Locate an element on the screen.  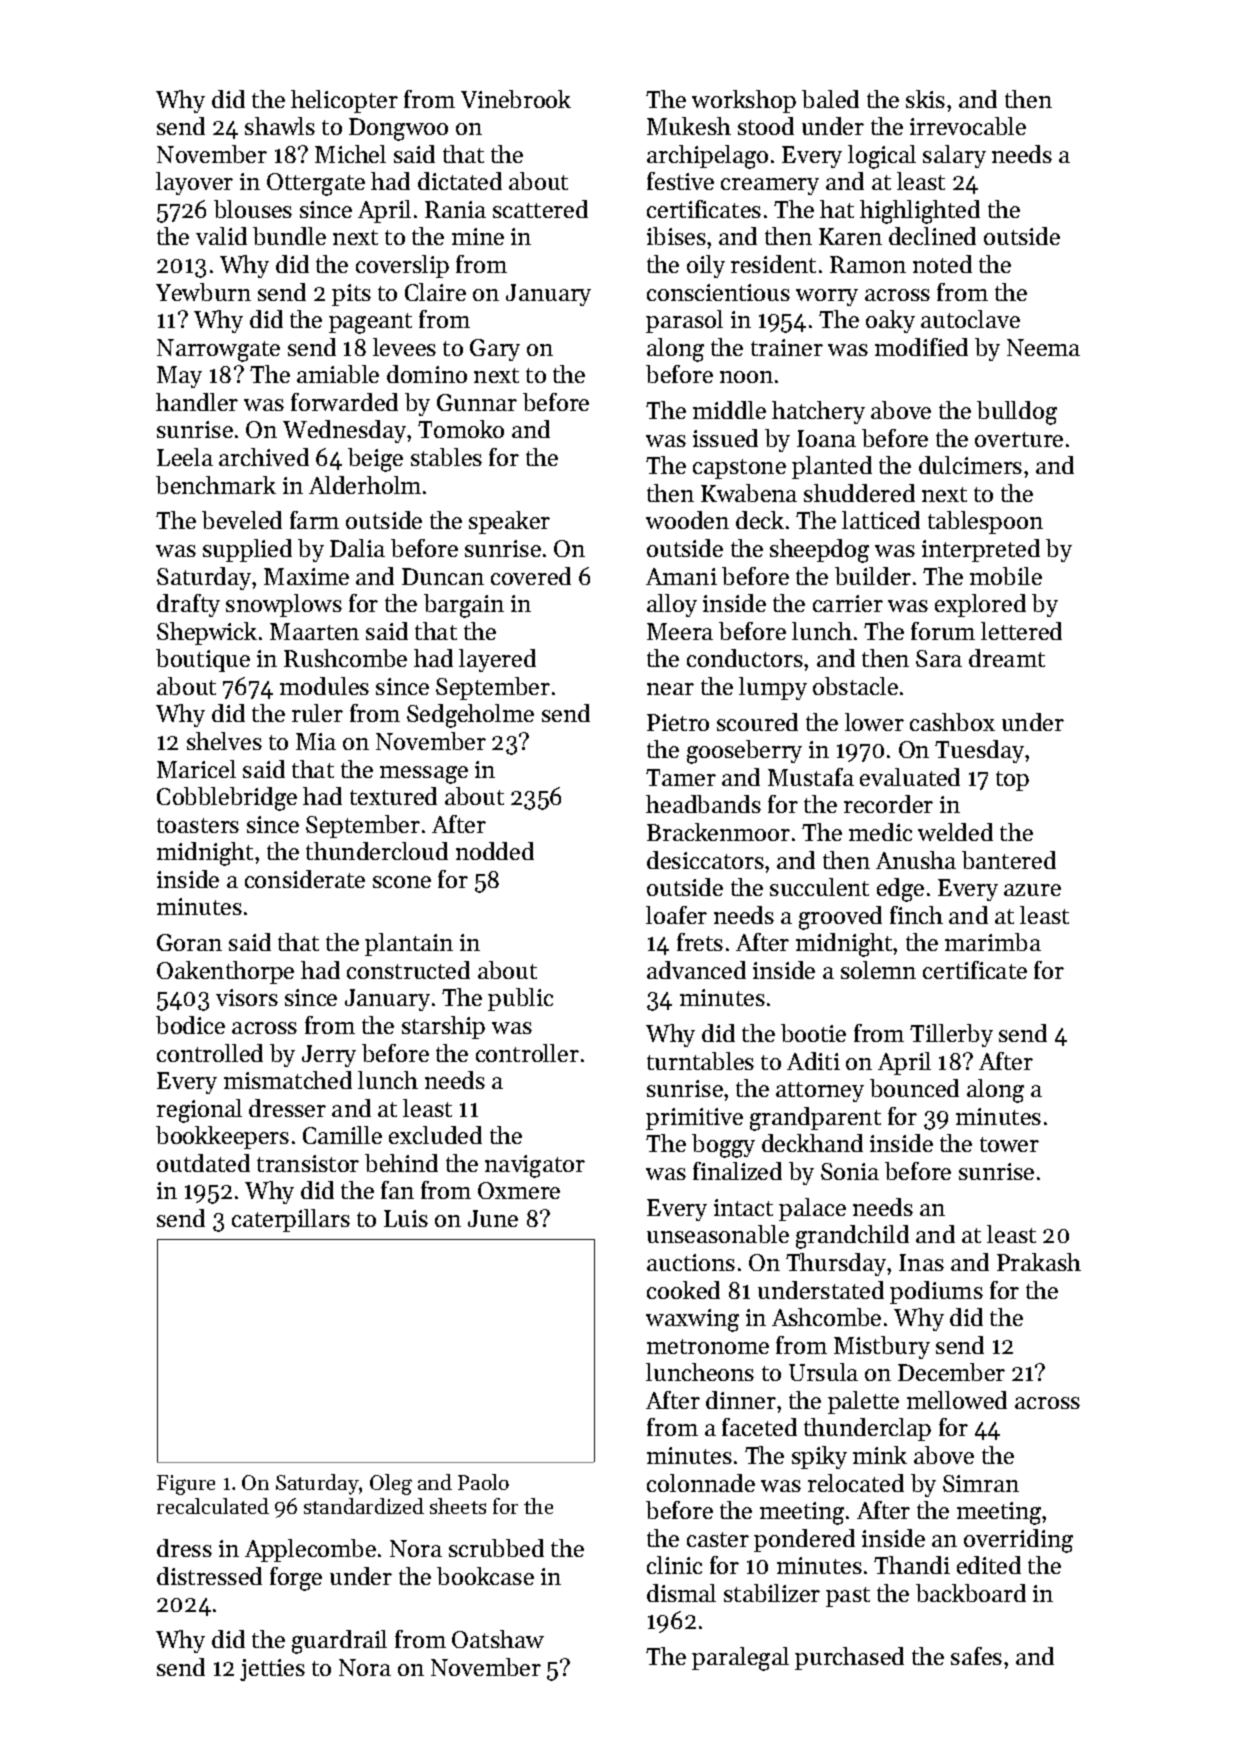
jetties is located at coordinates (272, 1670).
